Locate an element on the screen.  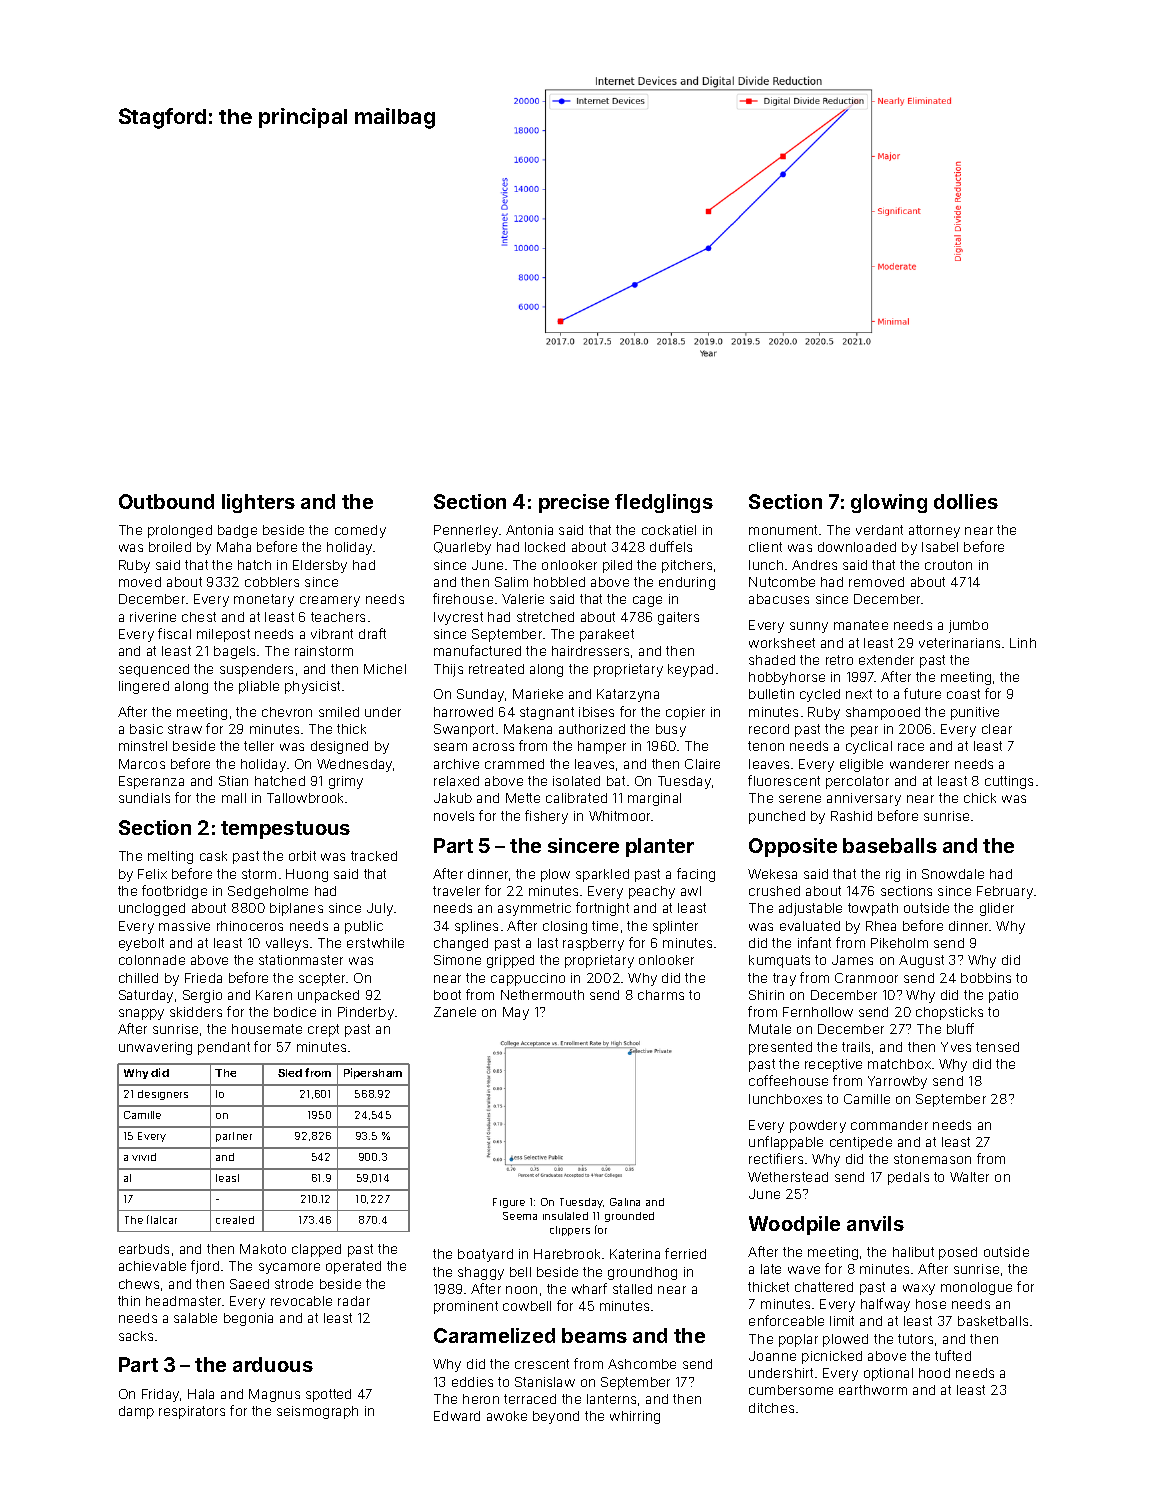
hamper is located at coordinates (602, 747).
